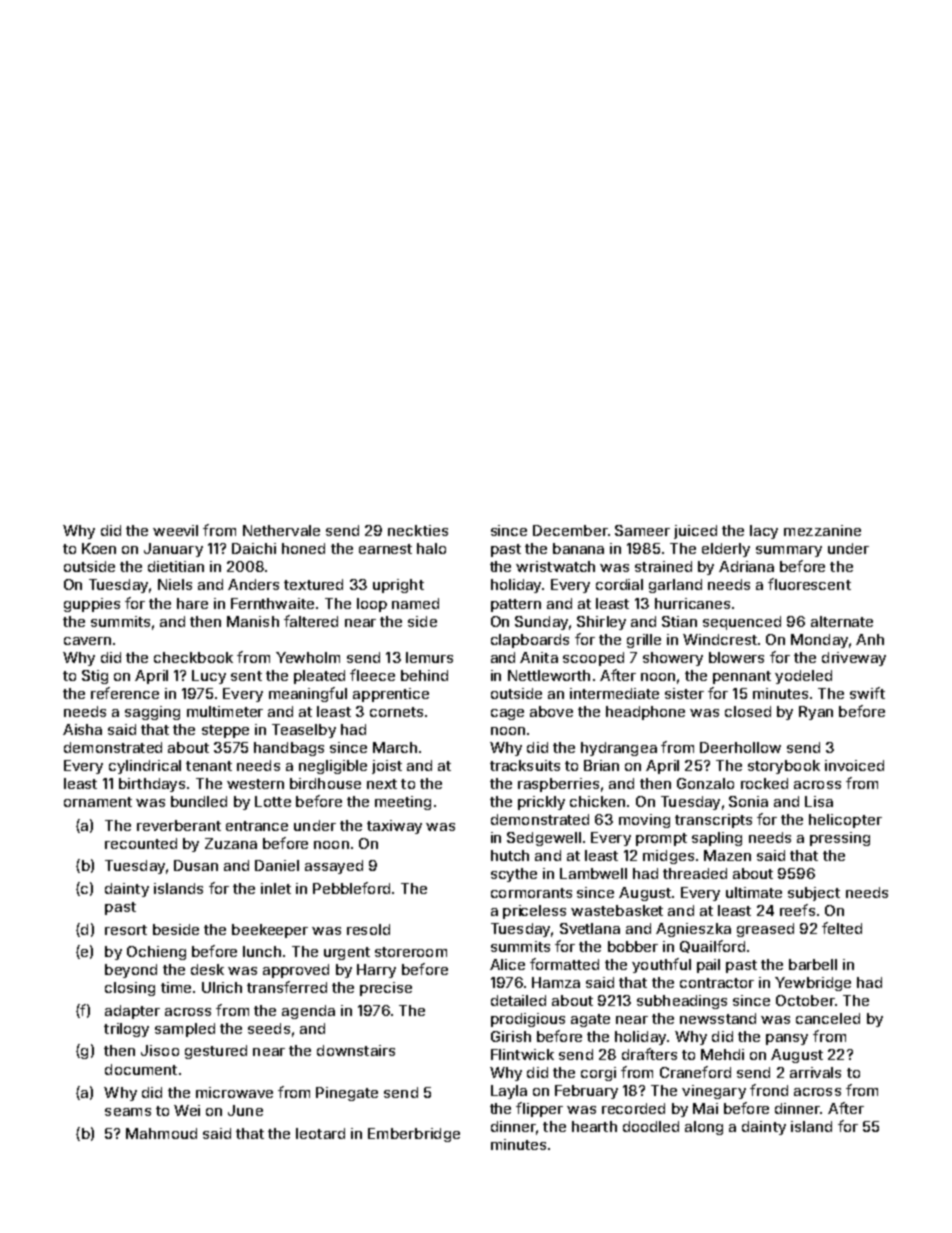 Image resolution: width=952 pixels, height=1233 pixels. Describe the element at coordinates (403, 803) in the document. I see `meeting` at that location.
